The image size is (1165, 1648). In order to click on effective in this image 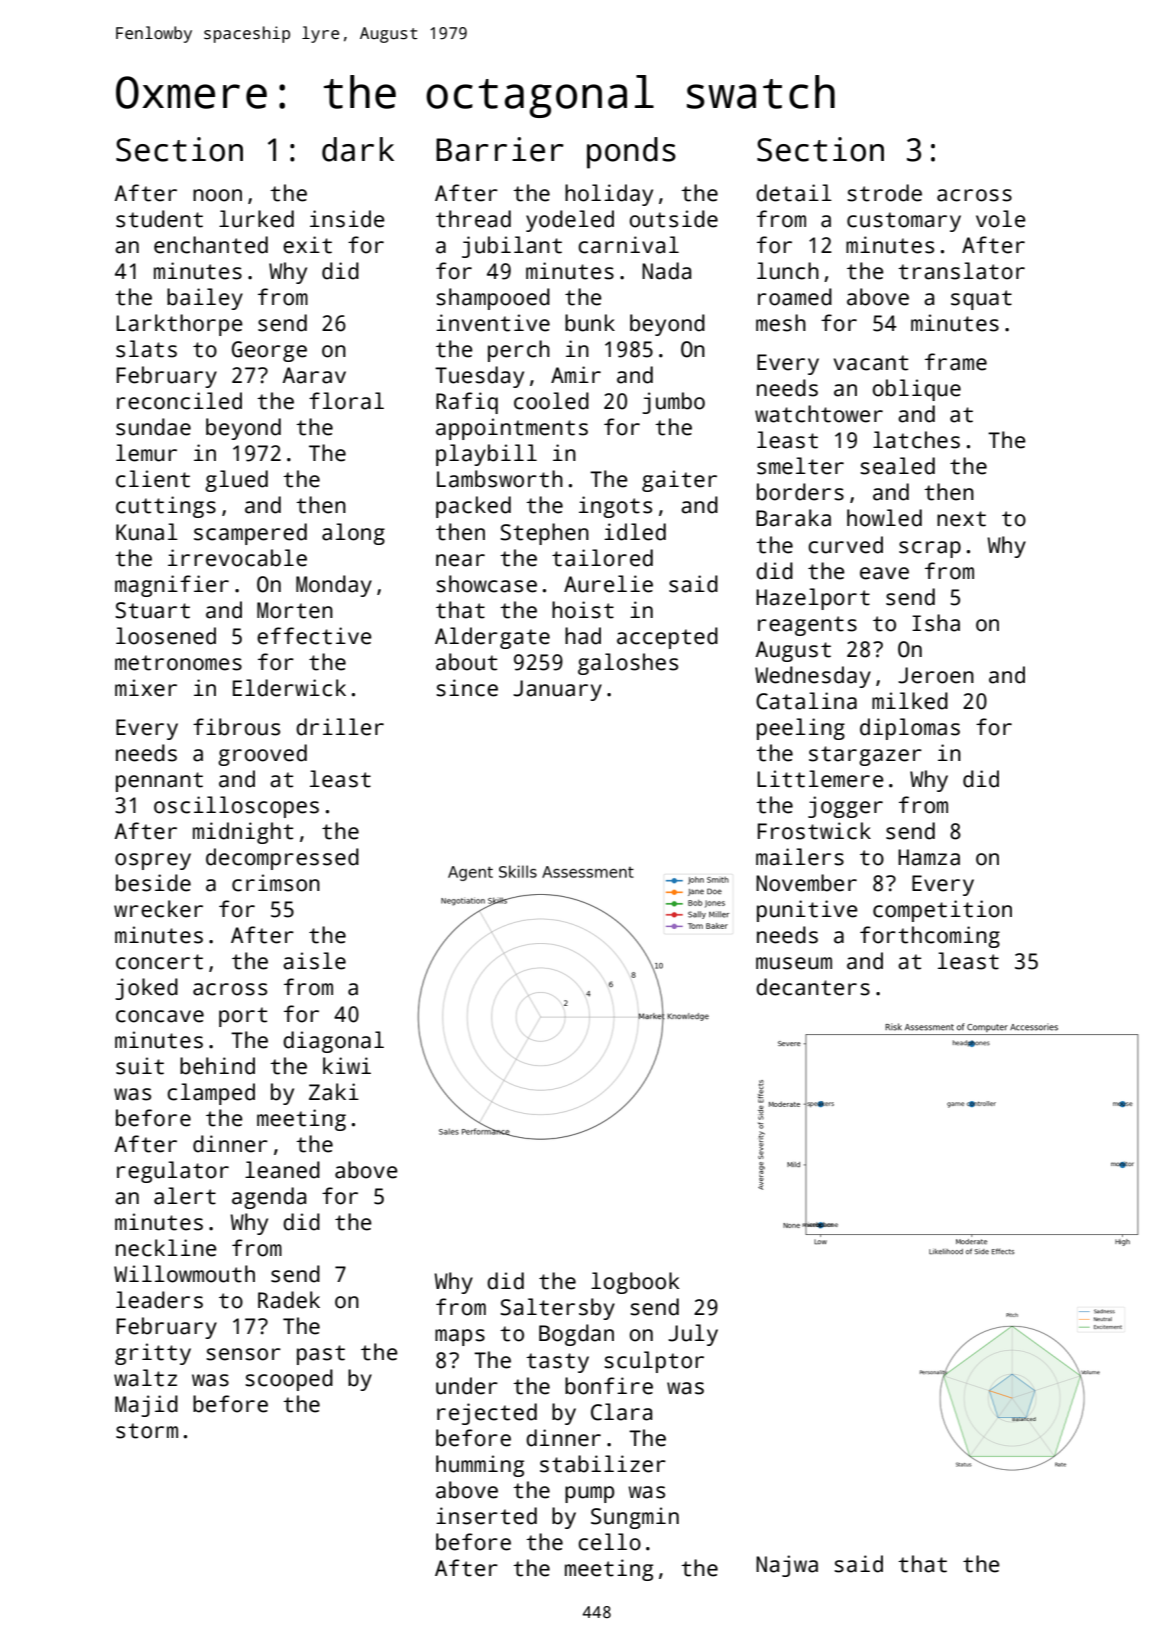, I will do `click(314, 636)`.
